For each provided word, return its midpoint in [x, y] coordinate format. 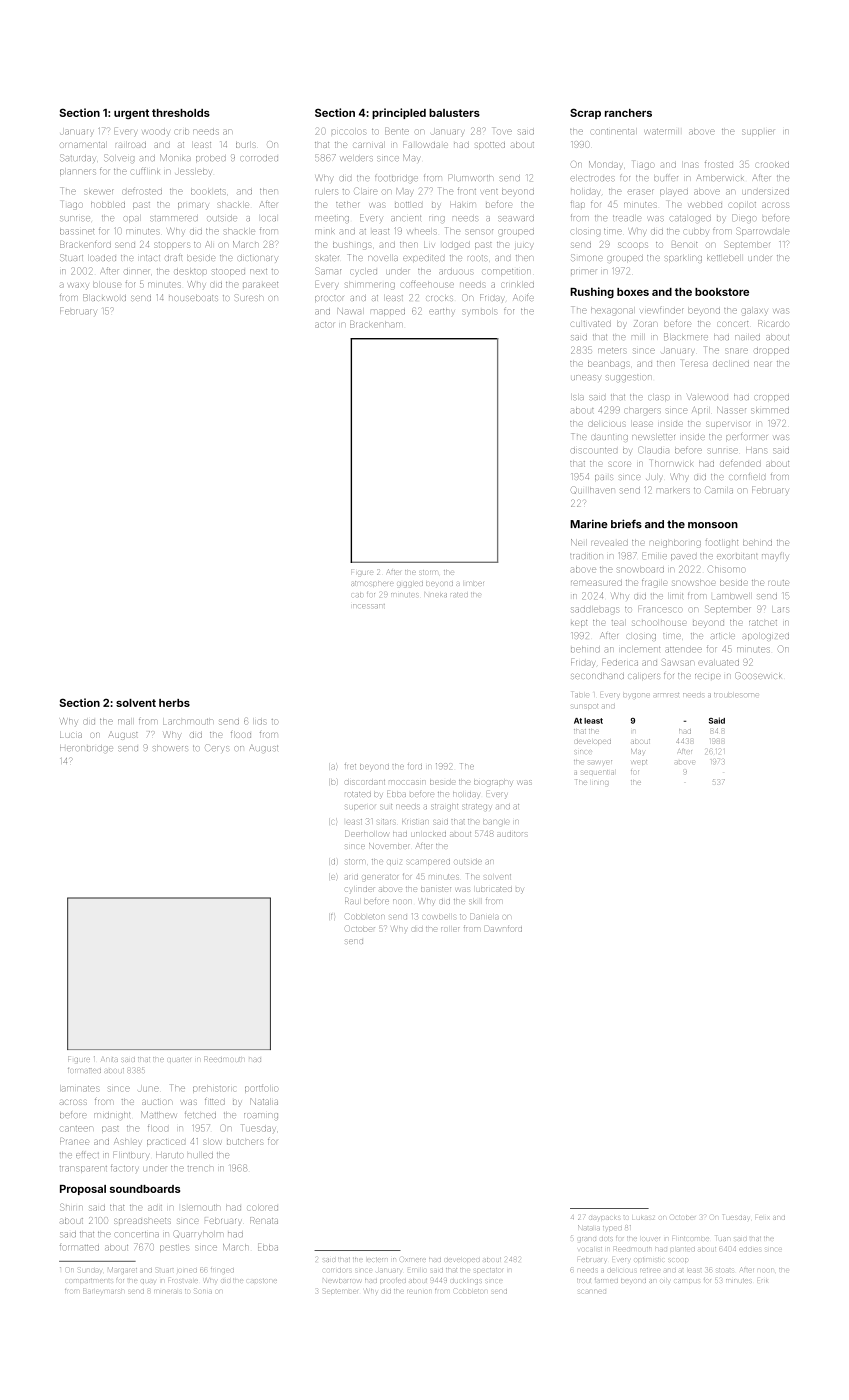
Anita [109, 1059]
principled [399, 113]
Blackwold [104, 297]
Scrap [585, 113]
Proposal [83, 1190]
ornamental [82, 145]
